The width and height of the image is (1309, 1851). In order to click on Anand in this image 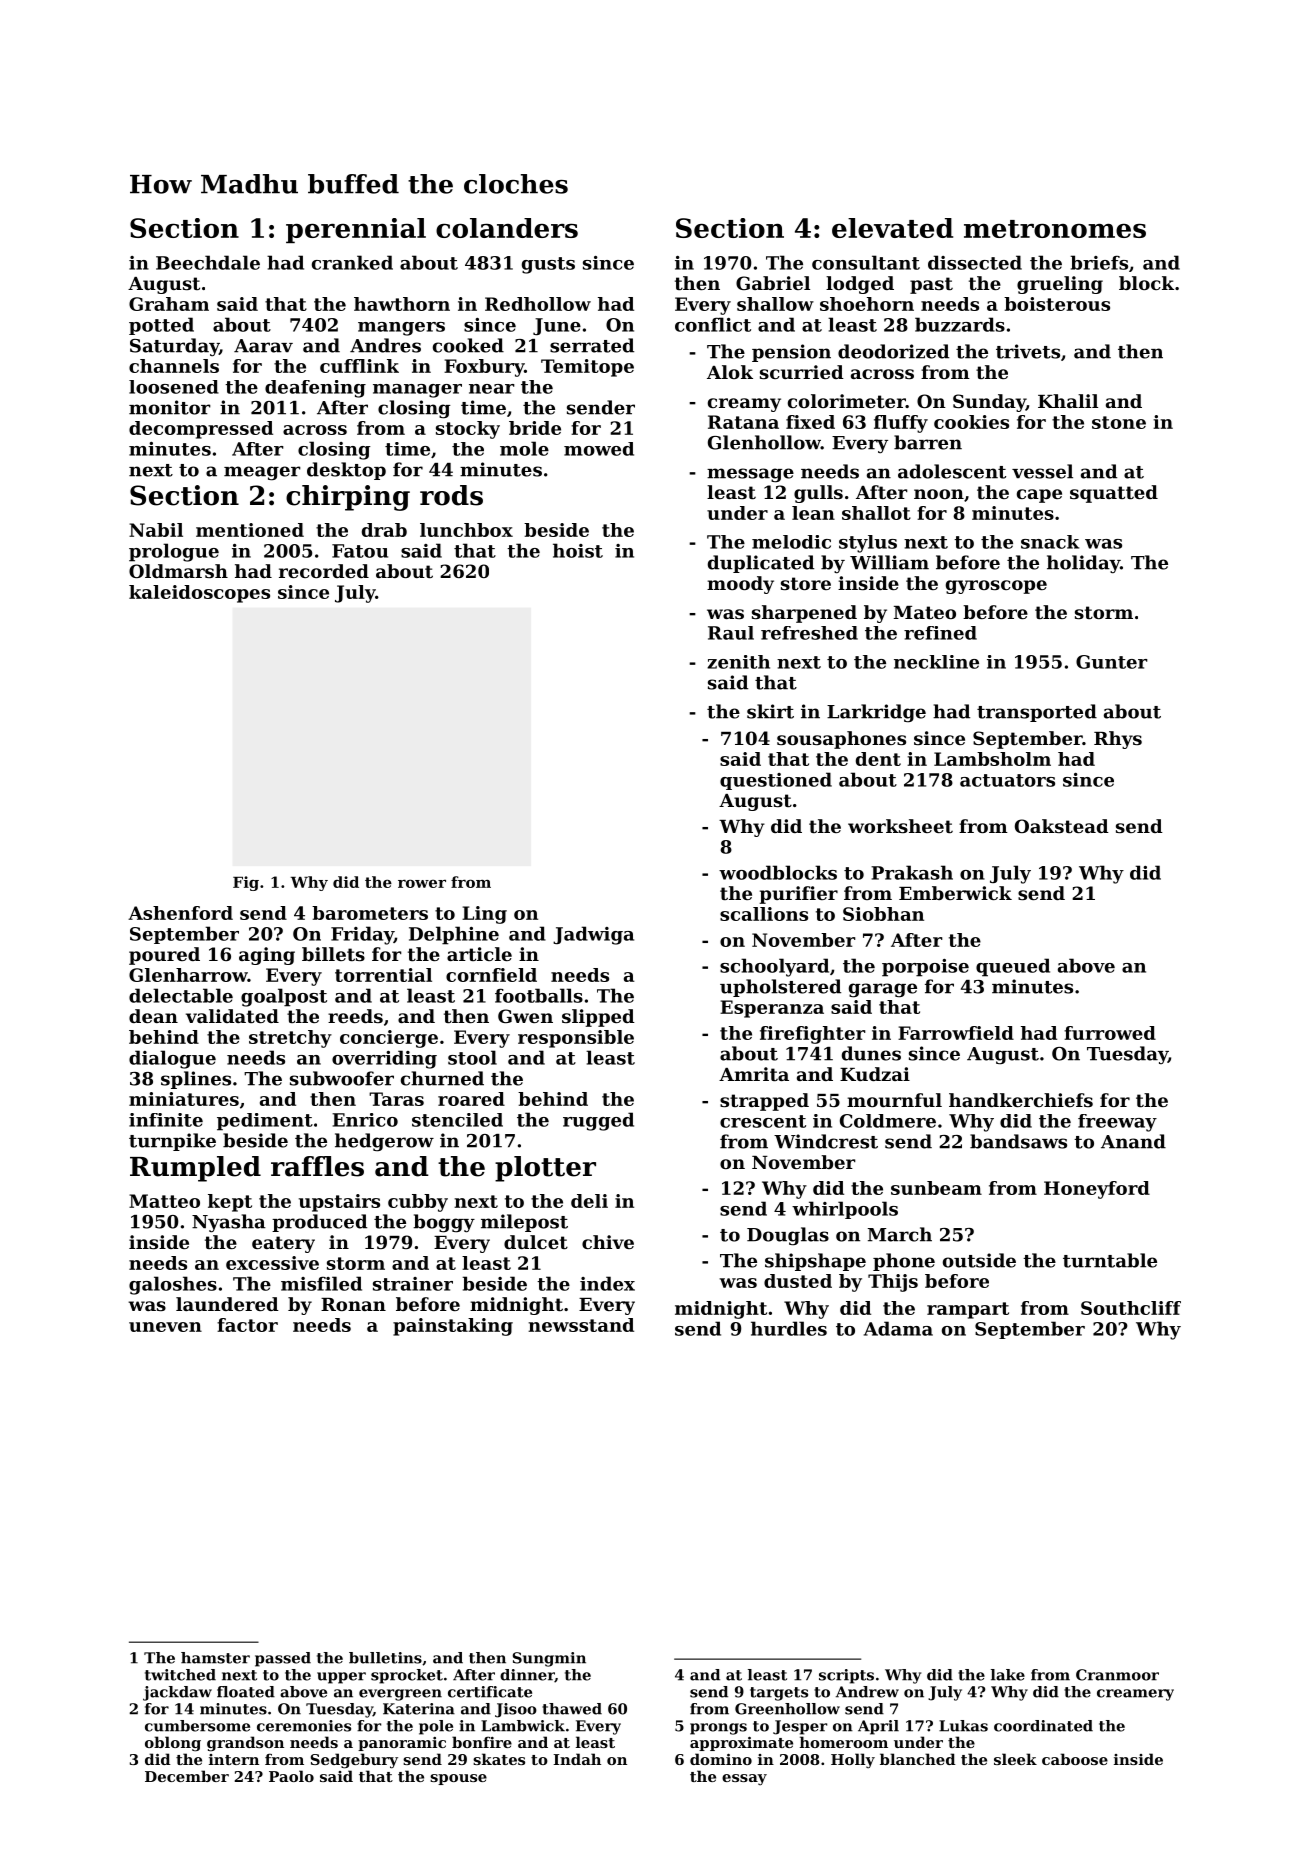, I will do `click(1133, 1141)`.
